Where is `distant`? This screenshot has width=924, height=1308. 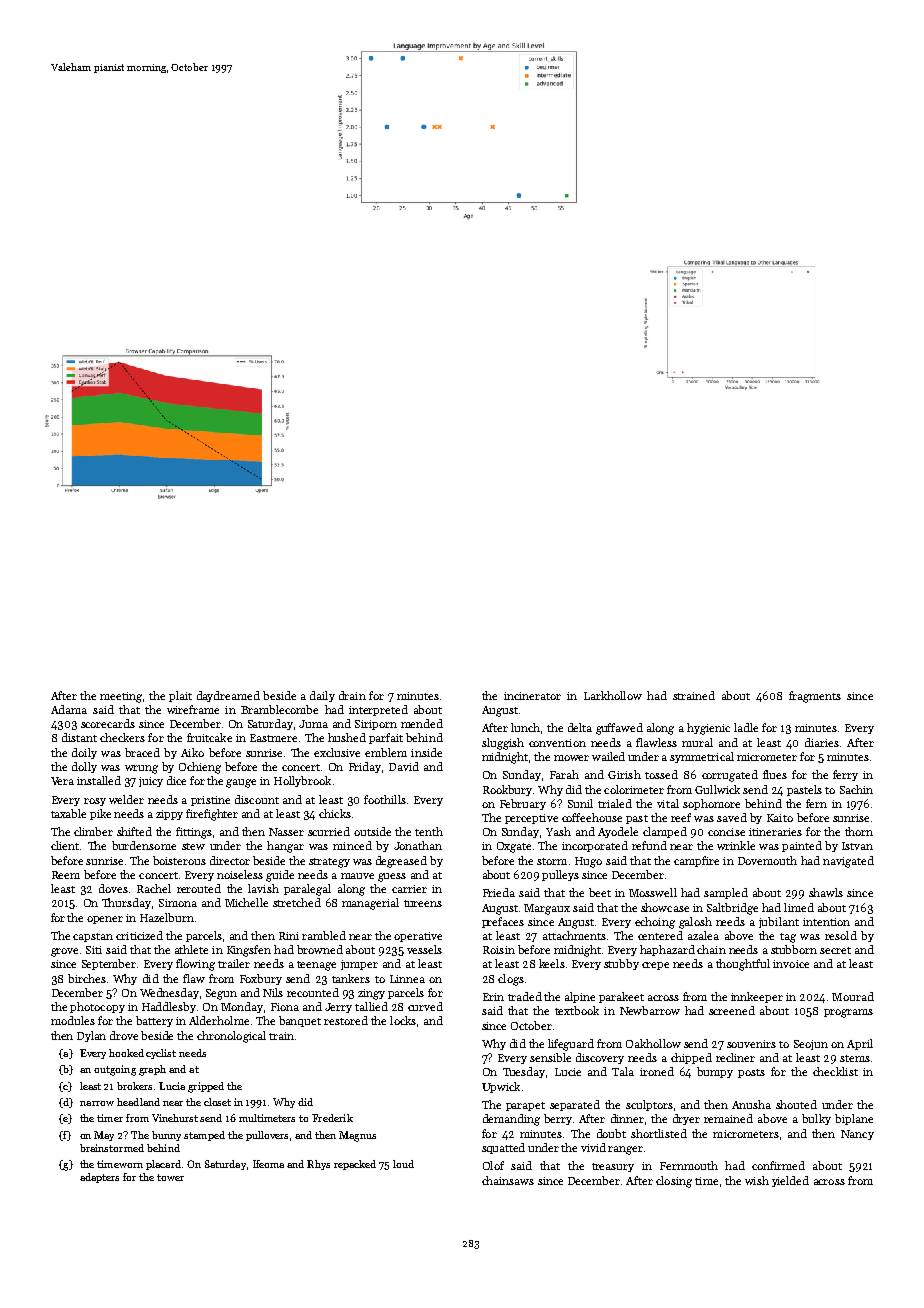 distant is located at coordinates (79, 737).
